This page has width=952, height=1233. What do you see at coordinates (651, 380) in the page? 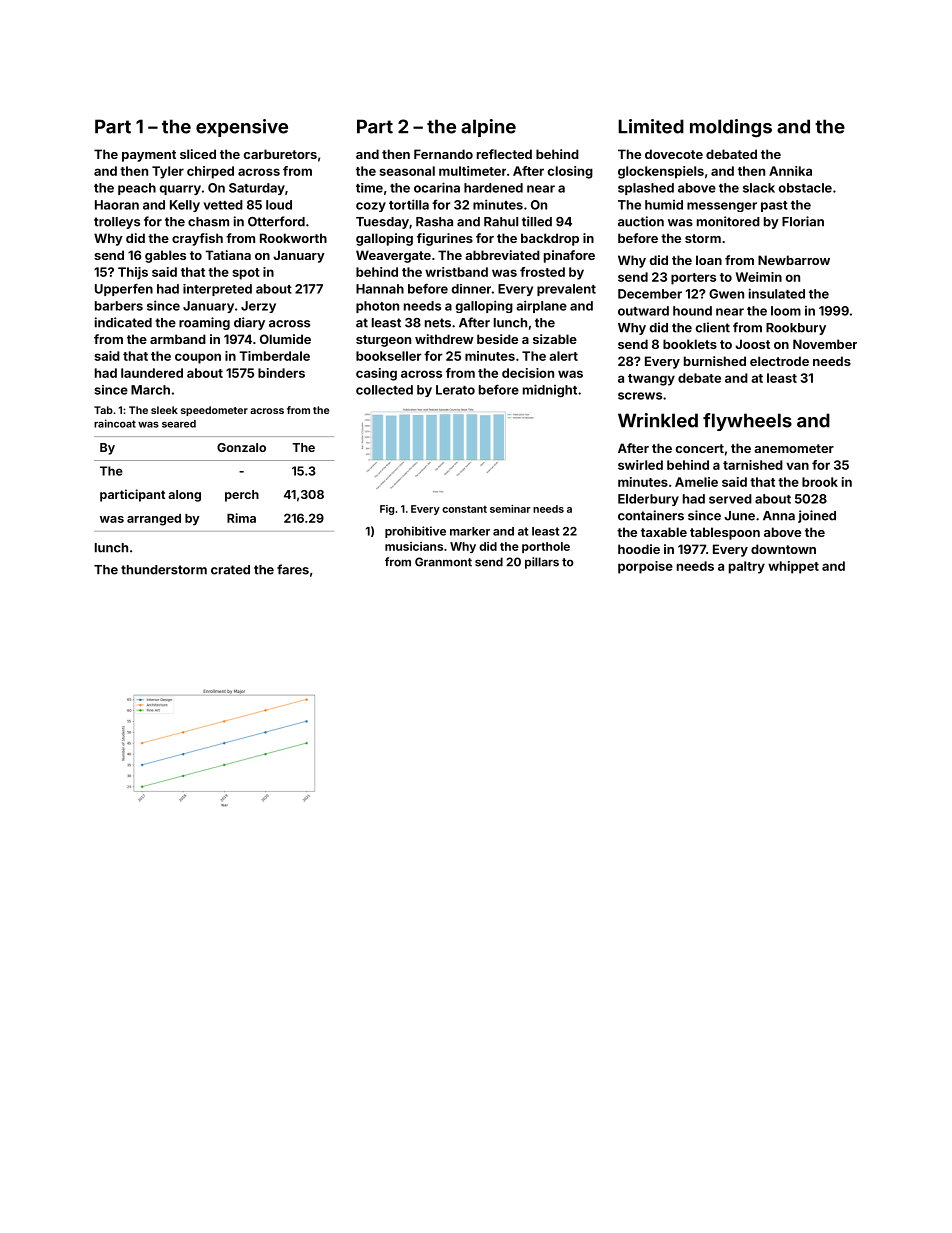
I see `twangy` at bounding box center [651, 380].
